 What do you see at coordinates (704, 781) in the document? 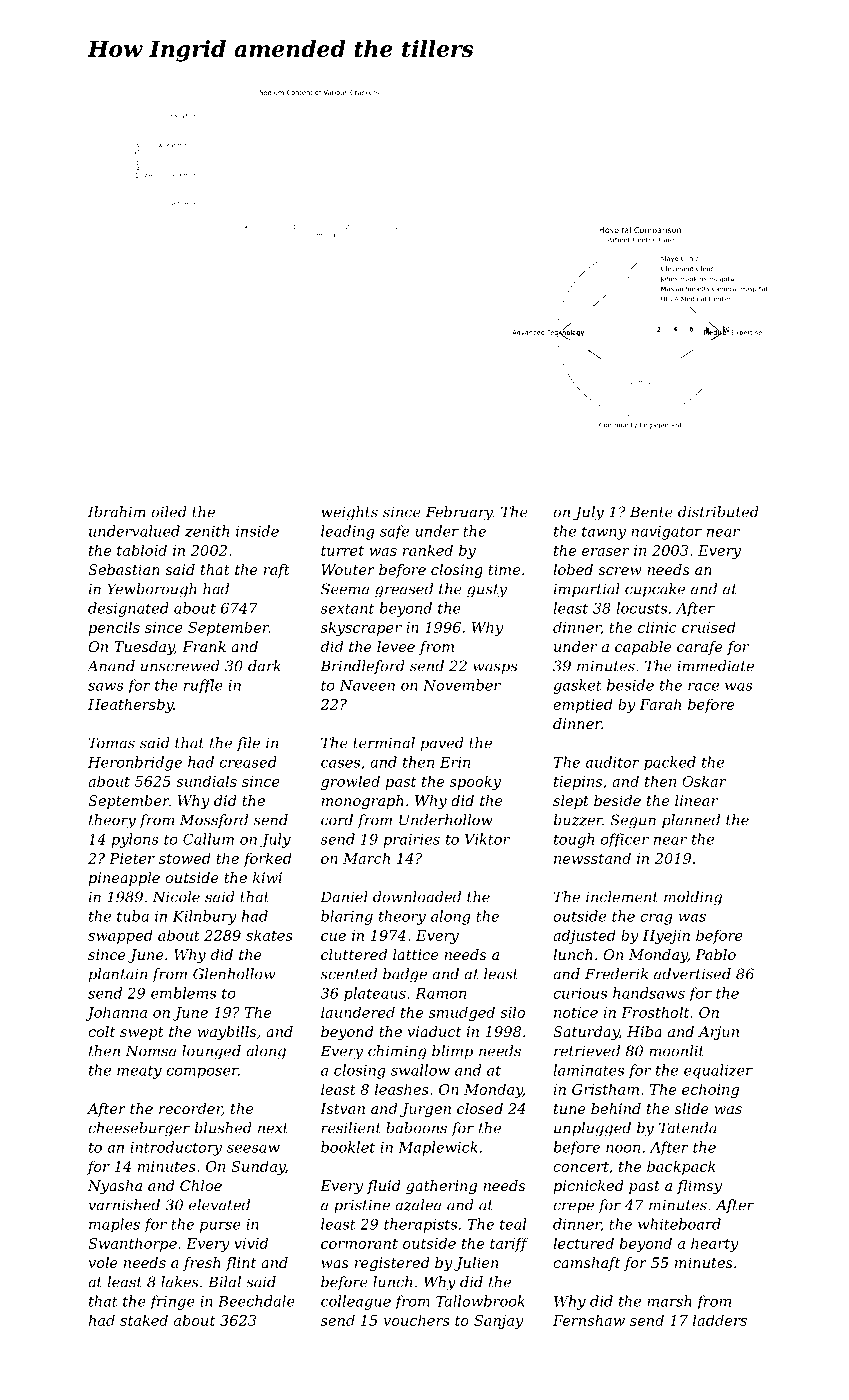
I see `Oskar` at bounding box center [704, 781].
